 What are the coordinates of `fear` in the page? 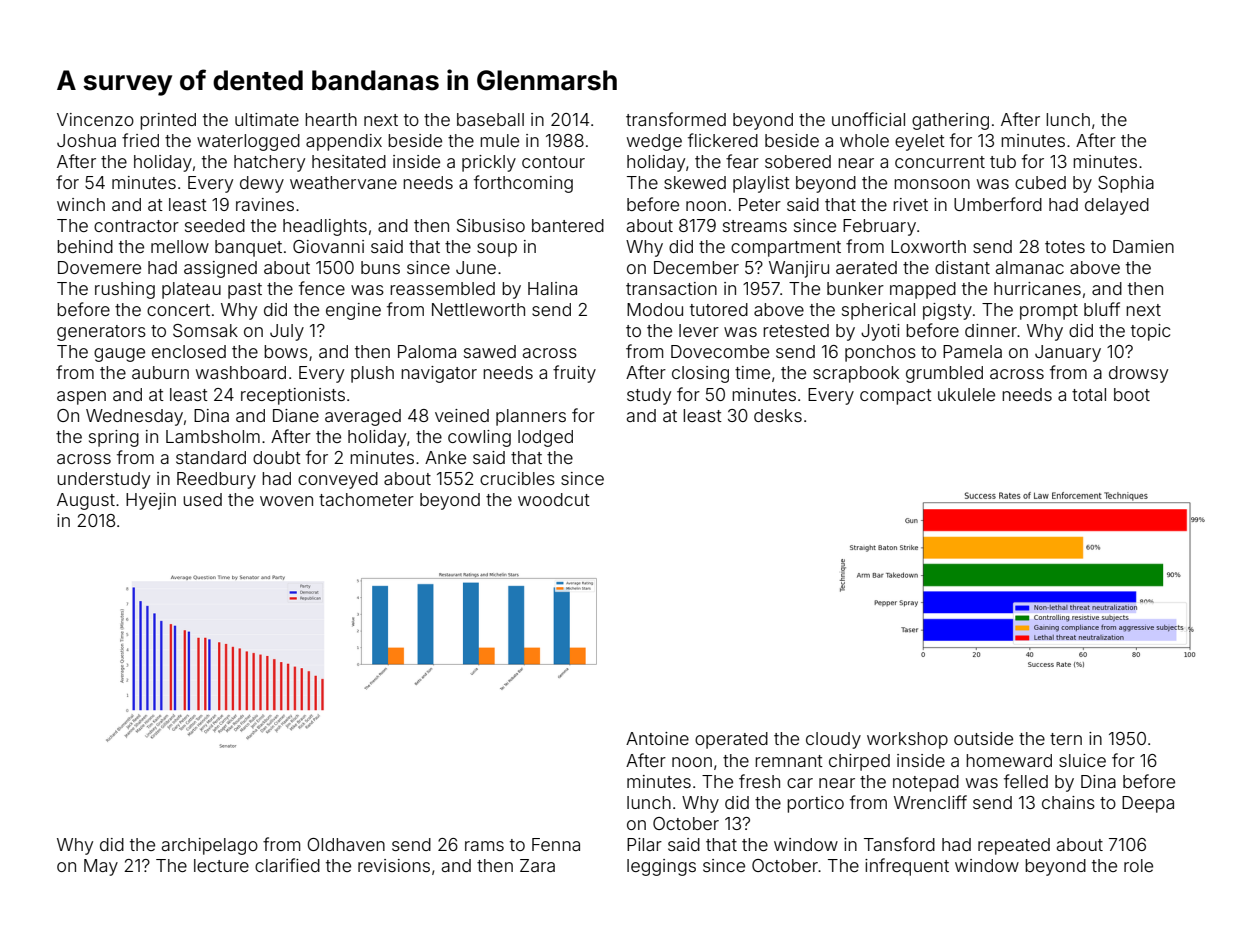 It's located at (742, 161).
